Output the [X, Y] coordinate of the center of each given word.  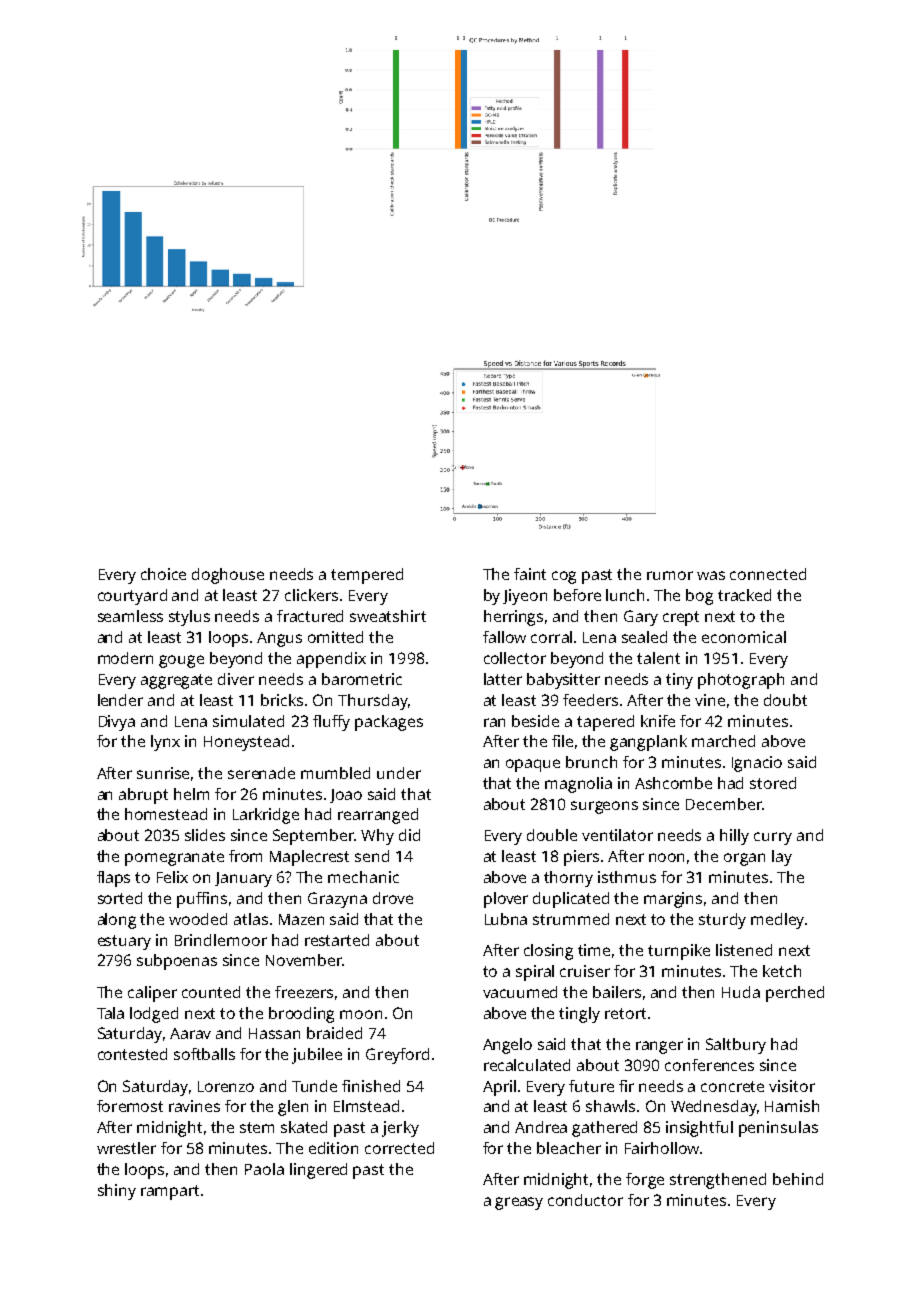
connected [768, 574]
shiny [117, 1192]
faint [530, 574]
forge [645, 1181]
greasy [519, 1203]
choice [163, 574]
